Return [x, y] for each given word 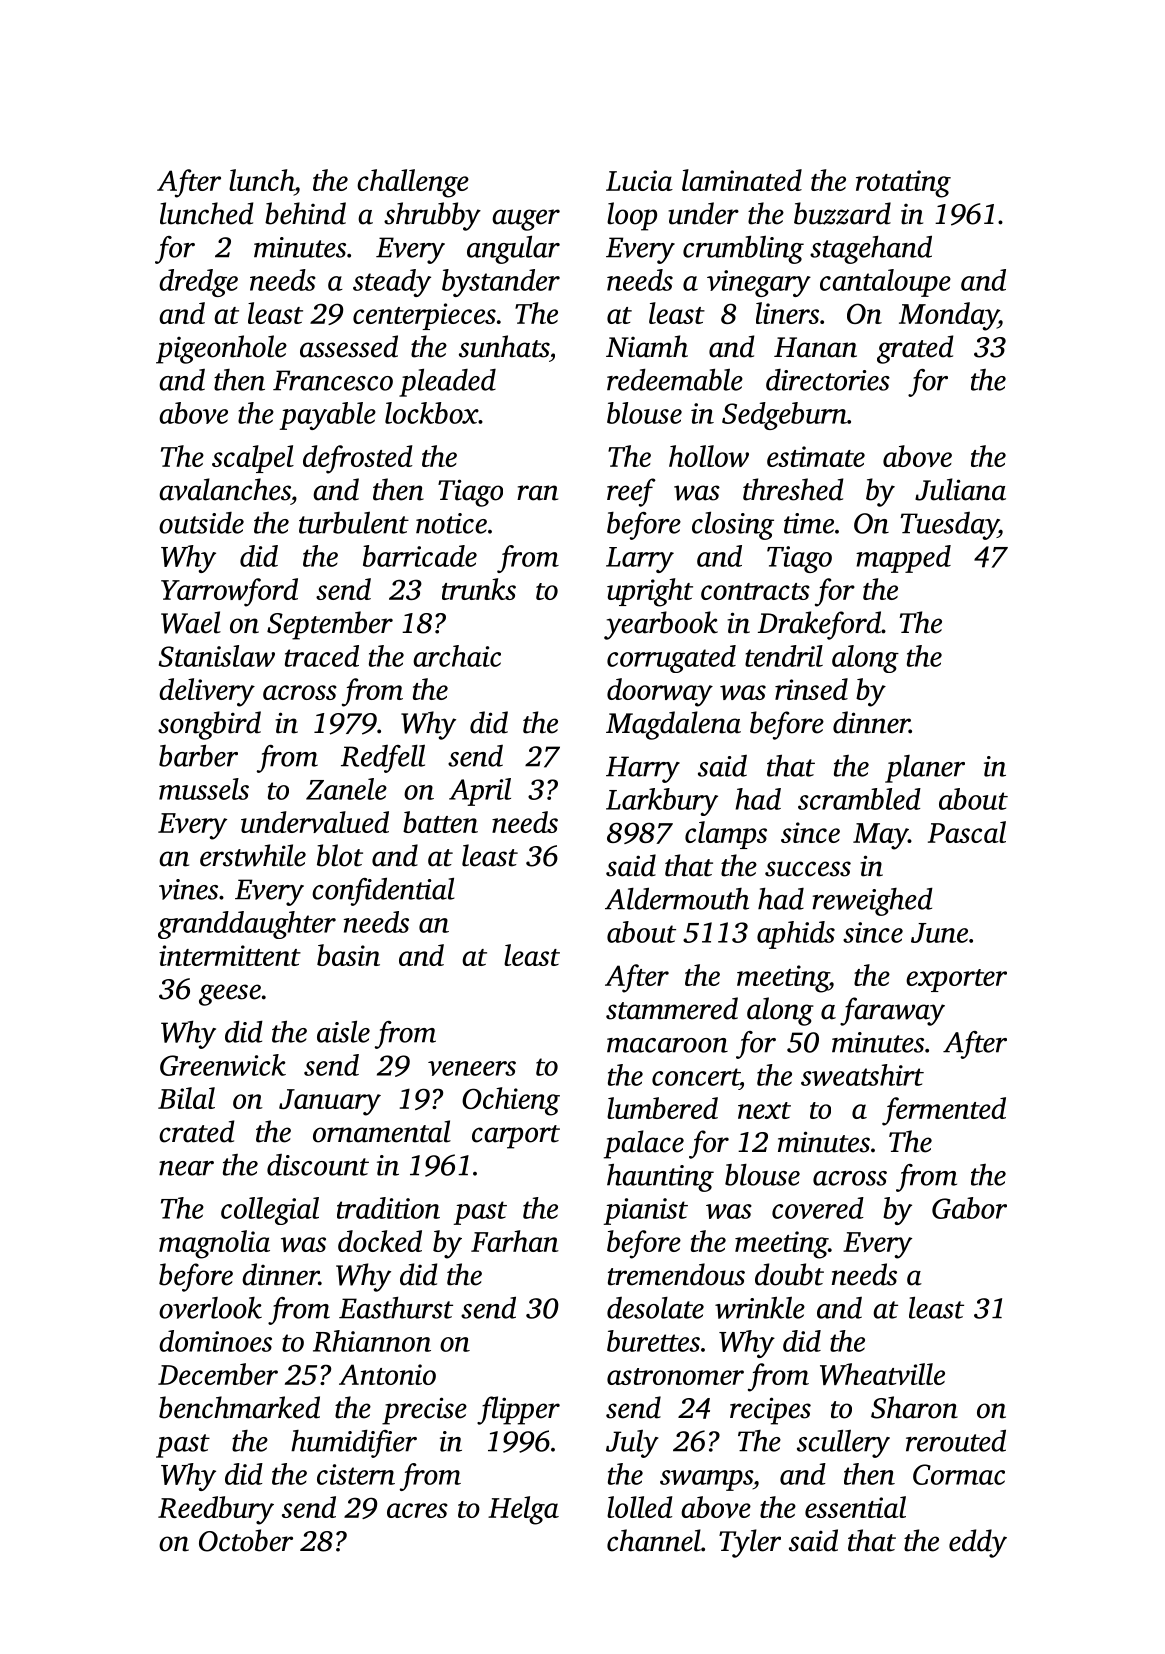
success [808, 869]
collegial [270, 1211]
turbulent [354, 523]
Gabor [969, 1208]
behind [305, 213]
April [480, 792]
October [246, 1540]
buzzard [842, 213]
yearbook [661, 625]
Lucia [639, 180]
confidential [383, 891]
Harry [643, 769]
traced [322, 656]
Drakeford [819, 625]
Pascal [967, 832]
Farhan [515, 1241]
